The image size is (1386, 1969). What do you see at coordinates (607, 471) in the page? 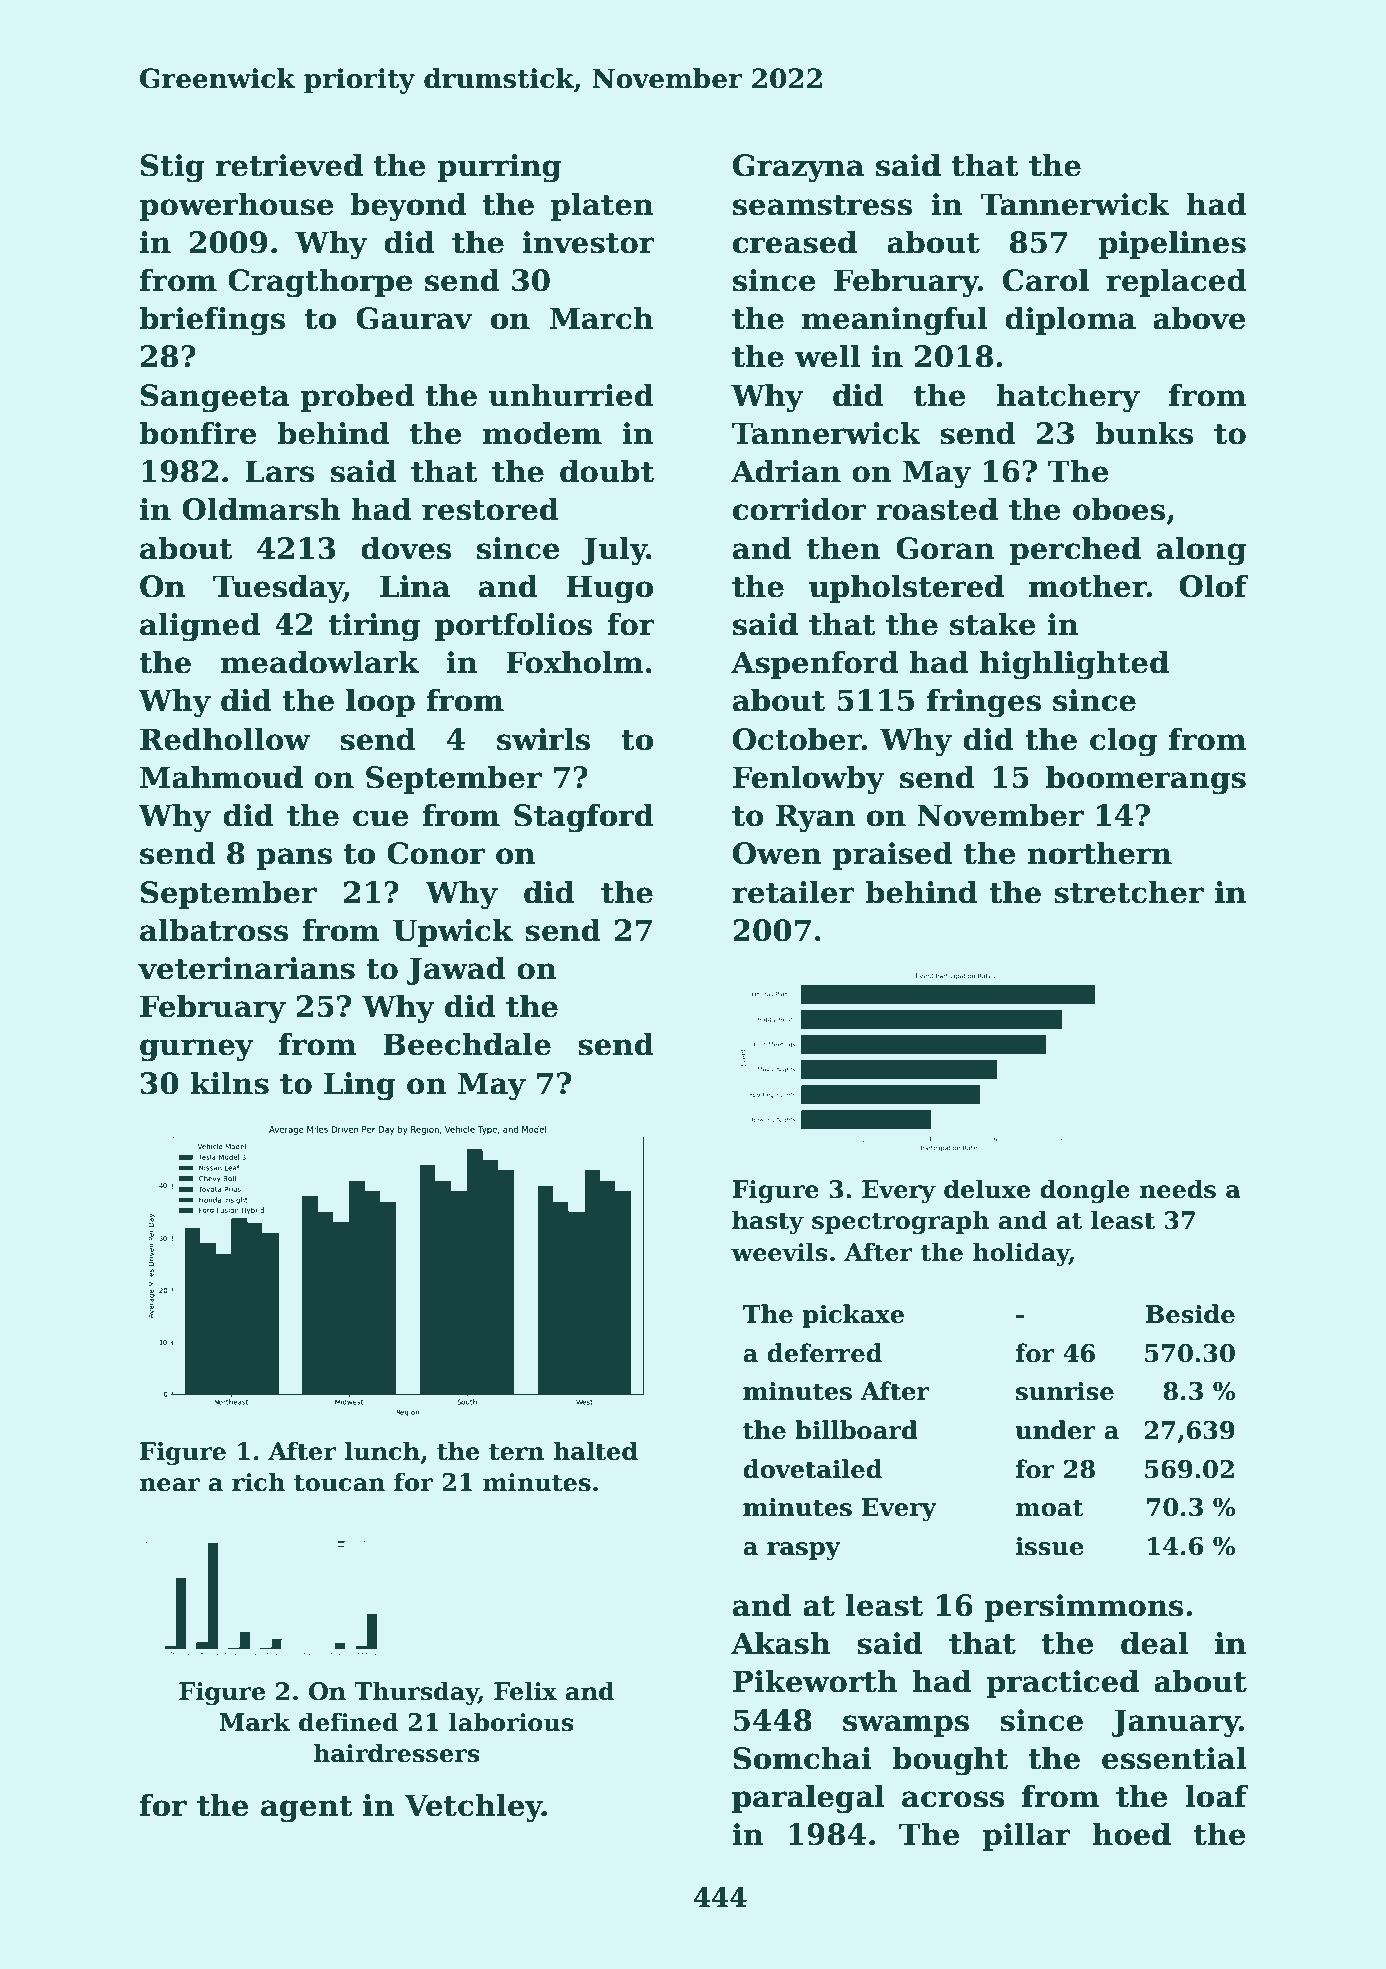
I see `doubt` at bounding box center [607, 471].
